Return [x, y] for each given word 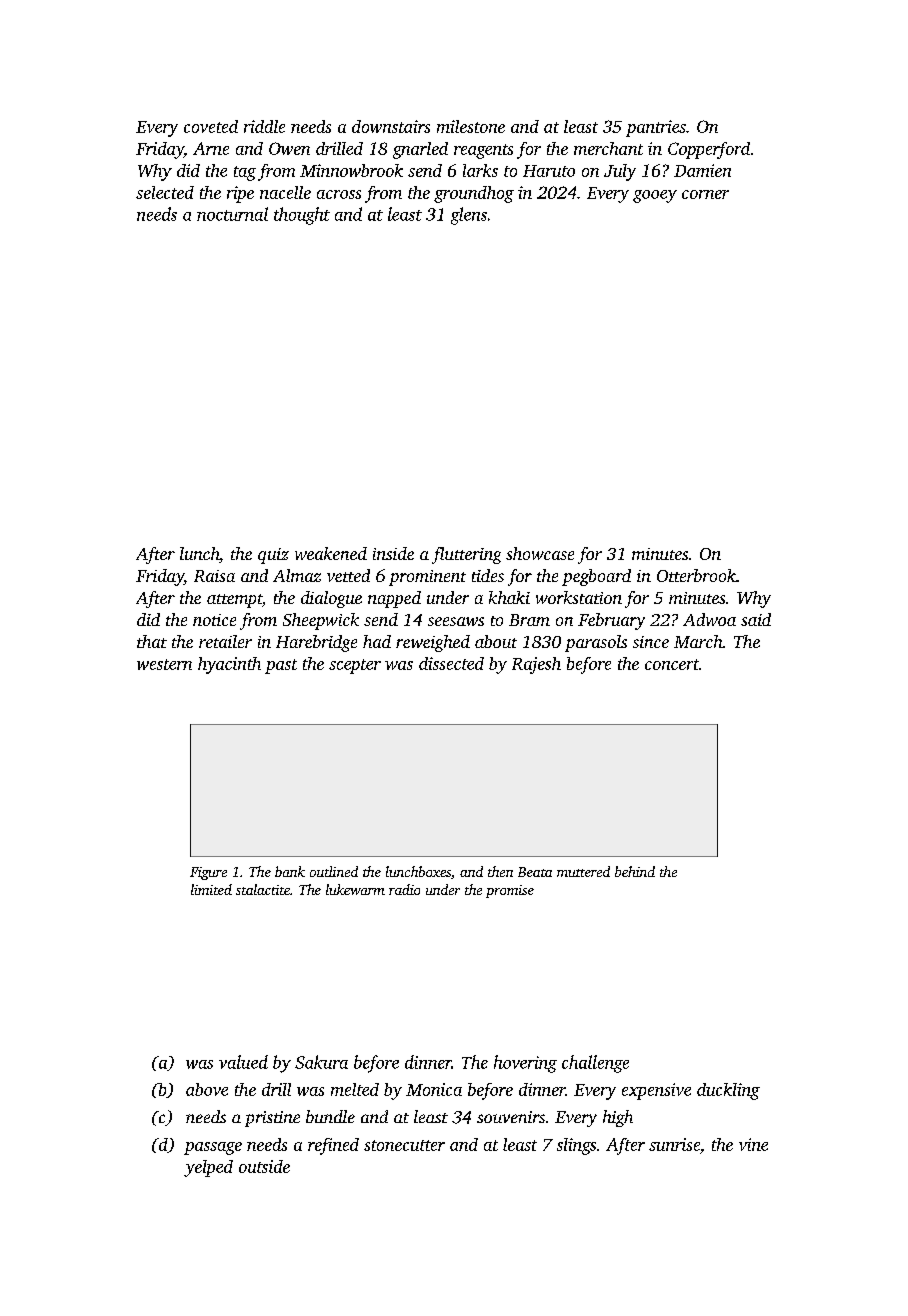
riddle [264, 126]
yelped [208, 1168]
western [164, 664]
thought [302, 216]
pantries [656, 128]
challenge [595, 1064]
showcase [540, 553]
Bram [529, 620]
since [651, 642]
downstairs [391, 126]
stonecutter [404, 1145]
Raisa [214, 576]
